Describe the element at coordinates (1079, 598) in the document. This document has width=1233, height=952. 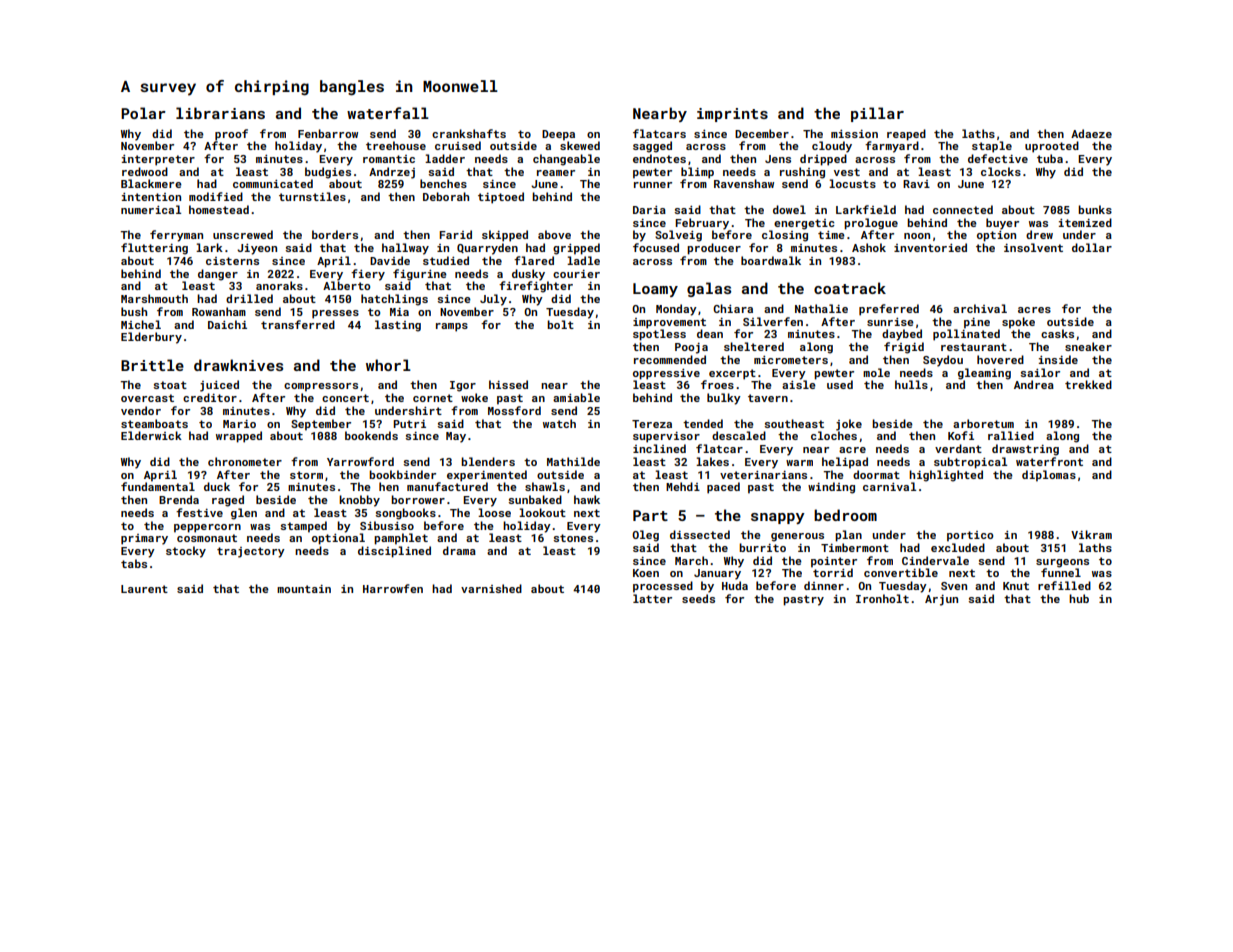
I see `hub` at that location.
